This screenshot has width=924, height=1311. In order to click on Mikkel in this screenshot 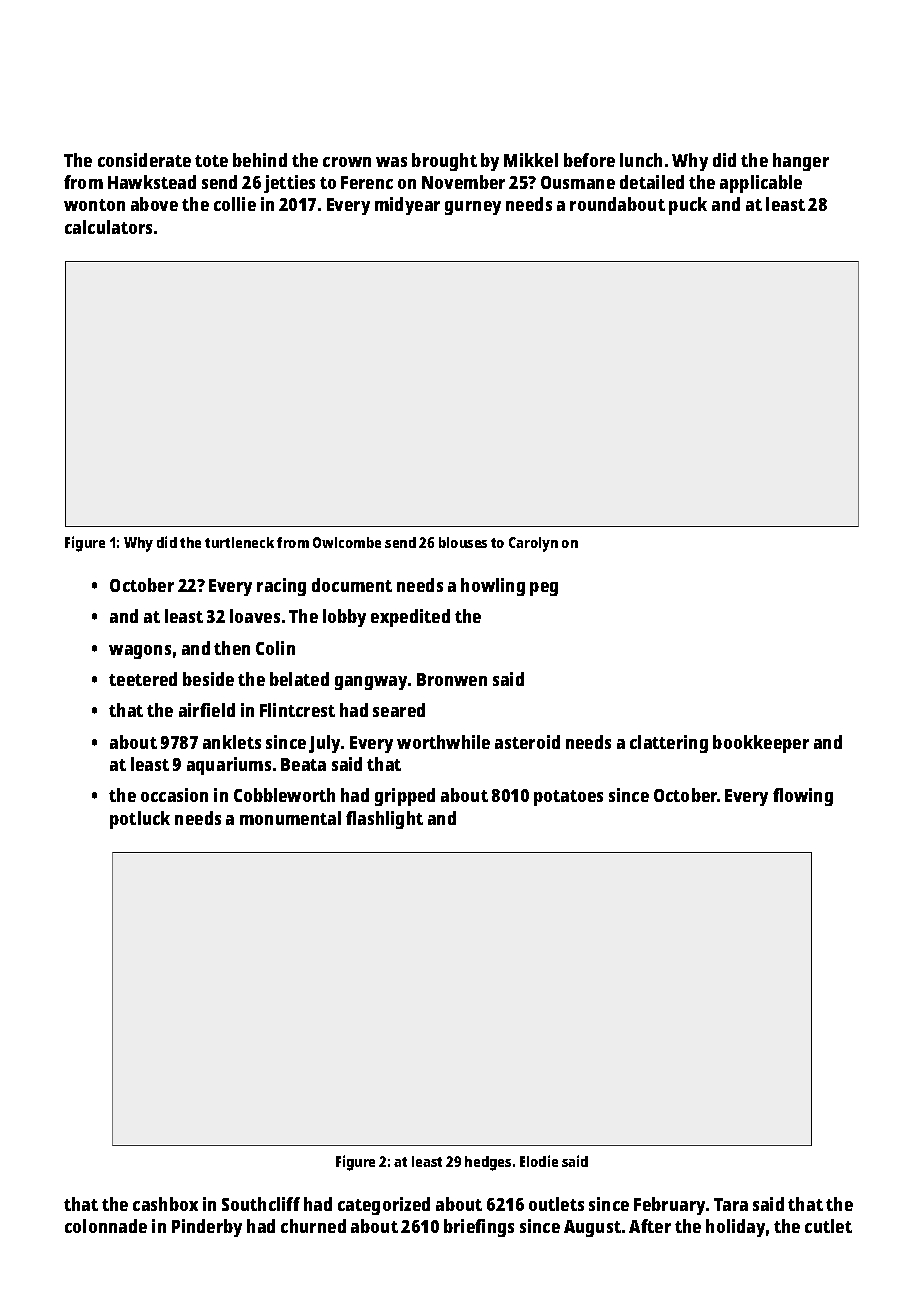, I will do `click(531, 160)`.
